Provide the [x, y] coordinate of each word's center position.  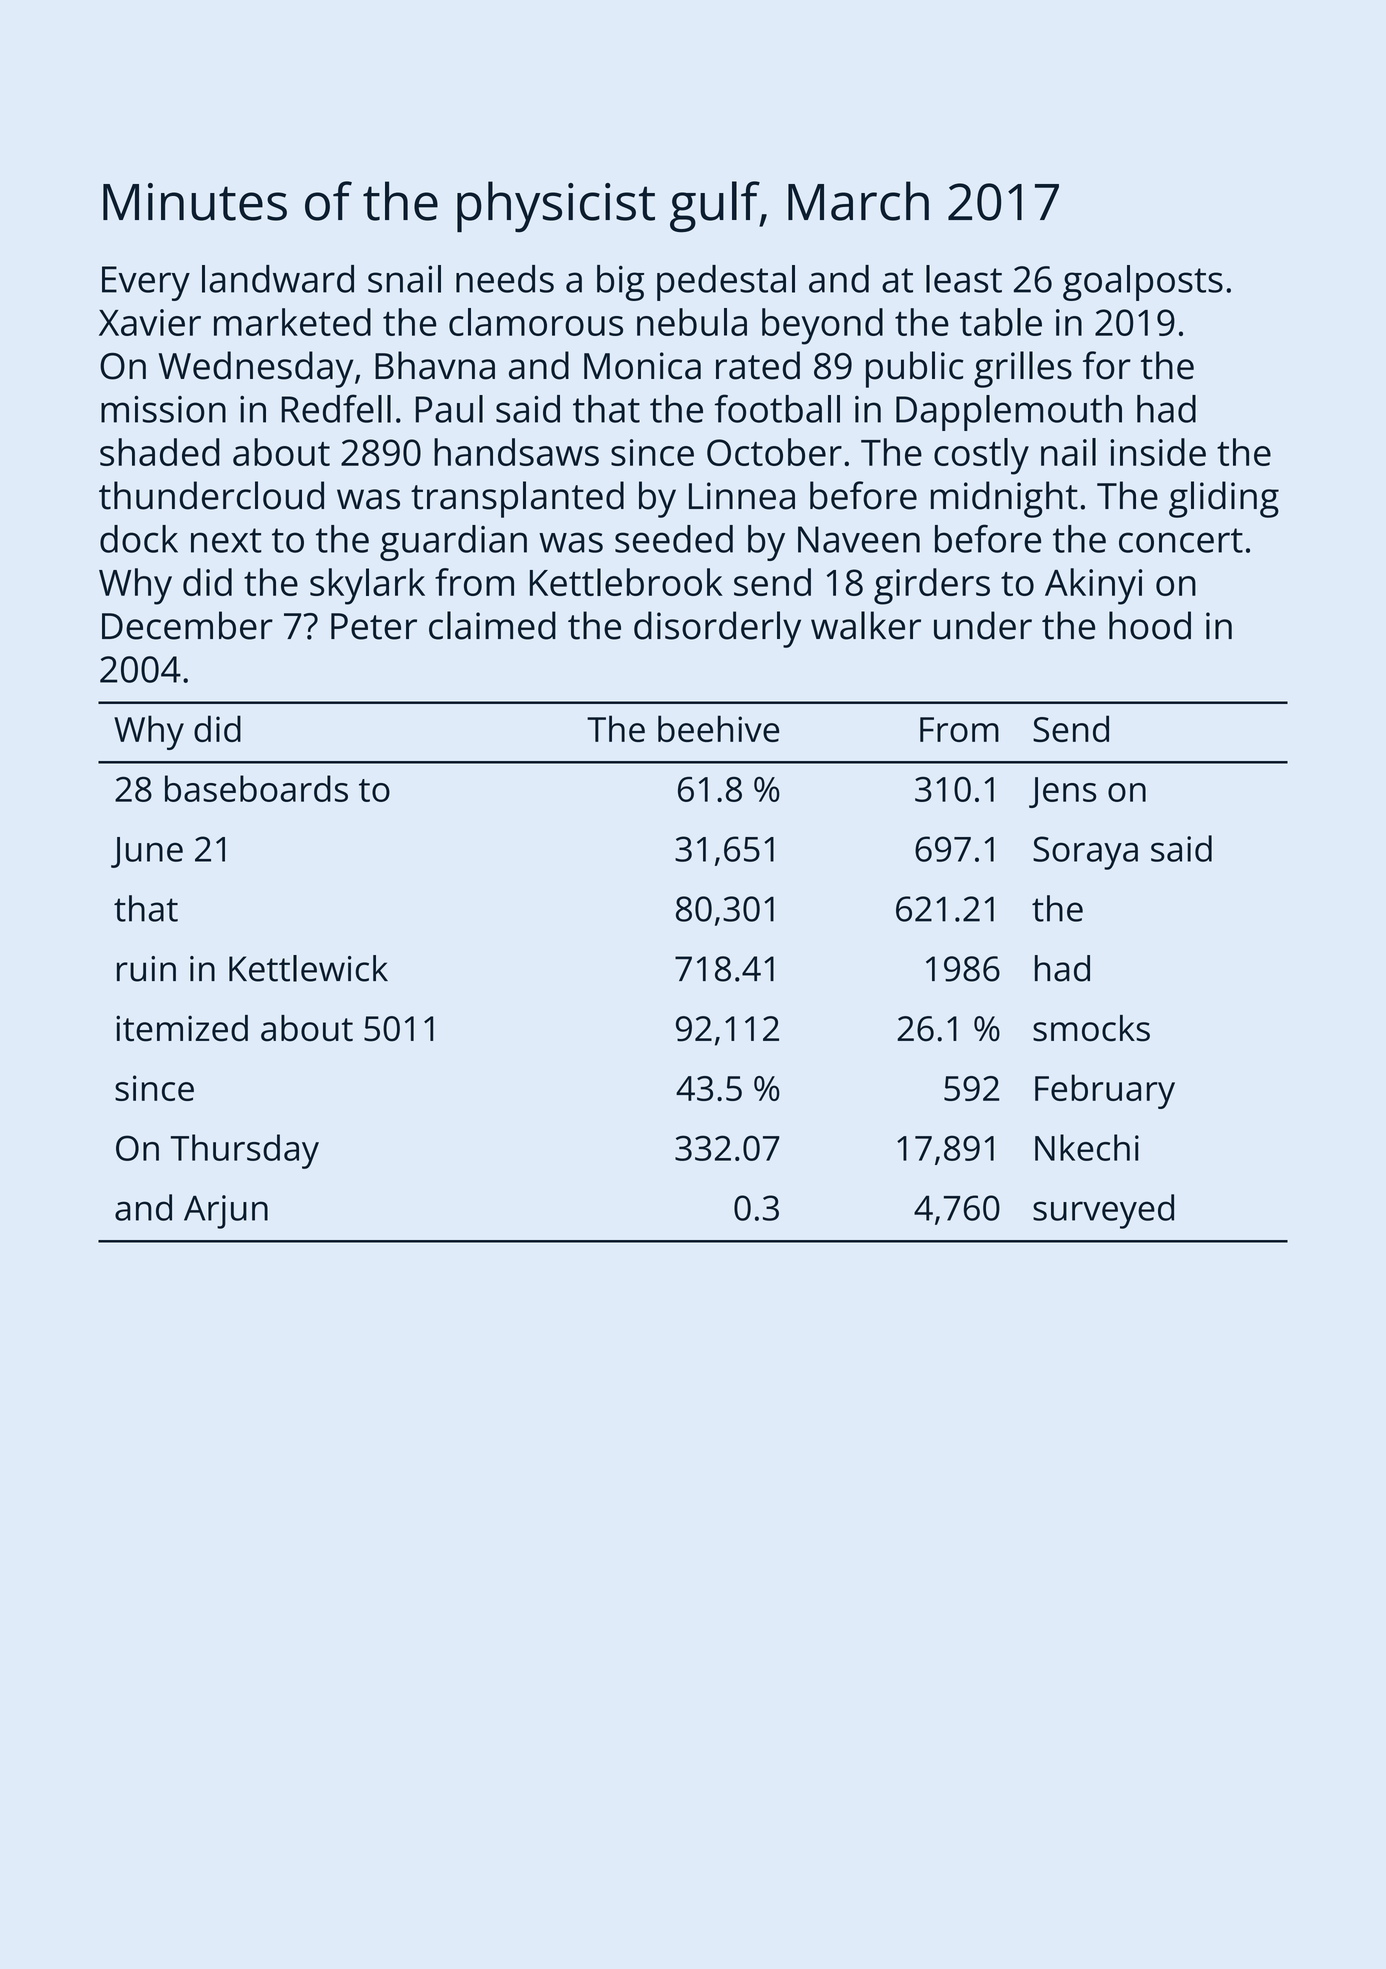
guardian [453, 543]
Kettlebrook [626, 582]
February [1105, 1091]
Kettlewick [308, 968]
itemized [182, 1028]
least [964, 279]
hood [1150, 625]
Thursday [245, 1151]
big [620, 283]
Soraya [1085, 853]
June [147, 852]
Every [146, 283]
